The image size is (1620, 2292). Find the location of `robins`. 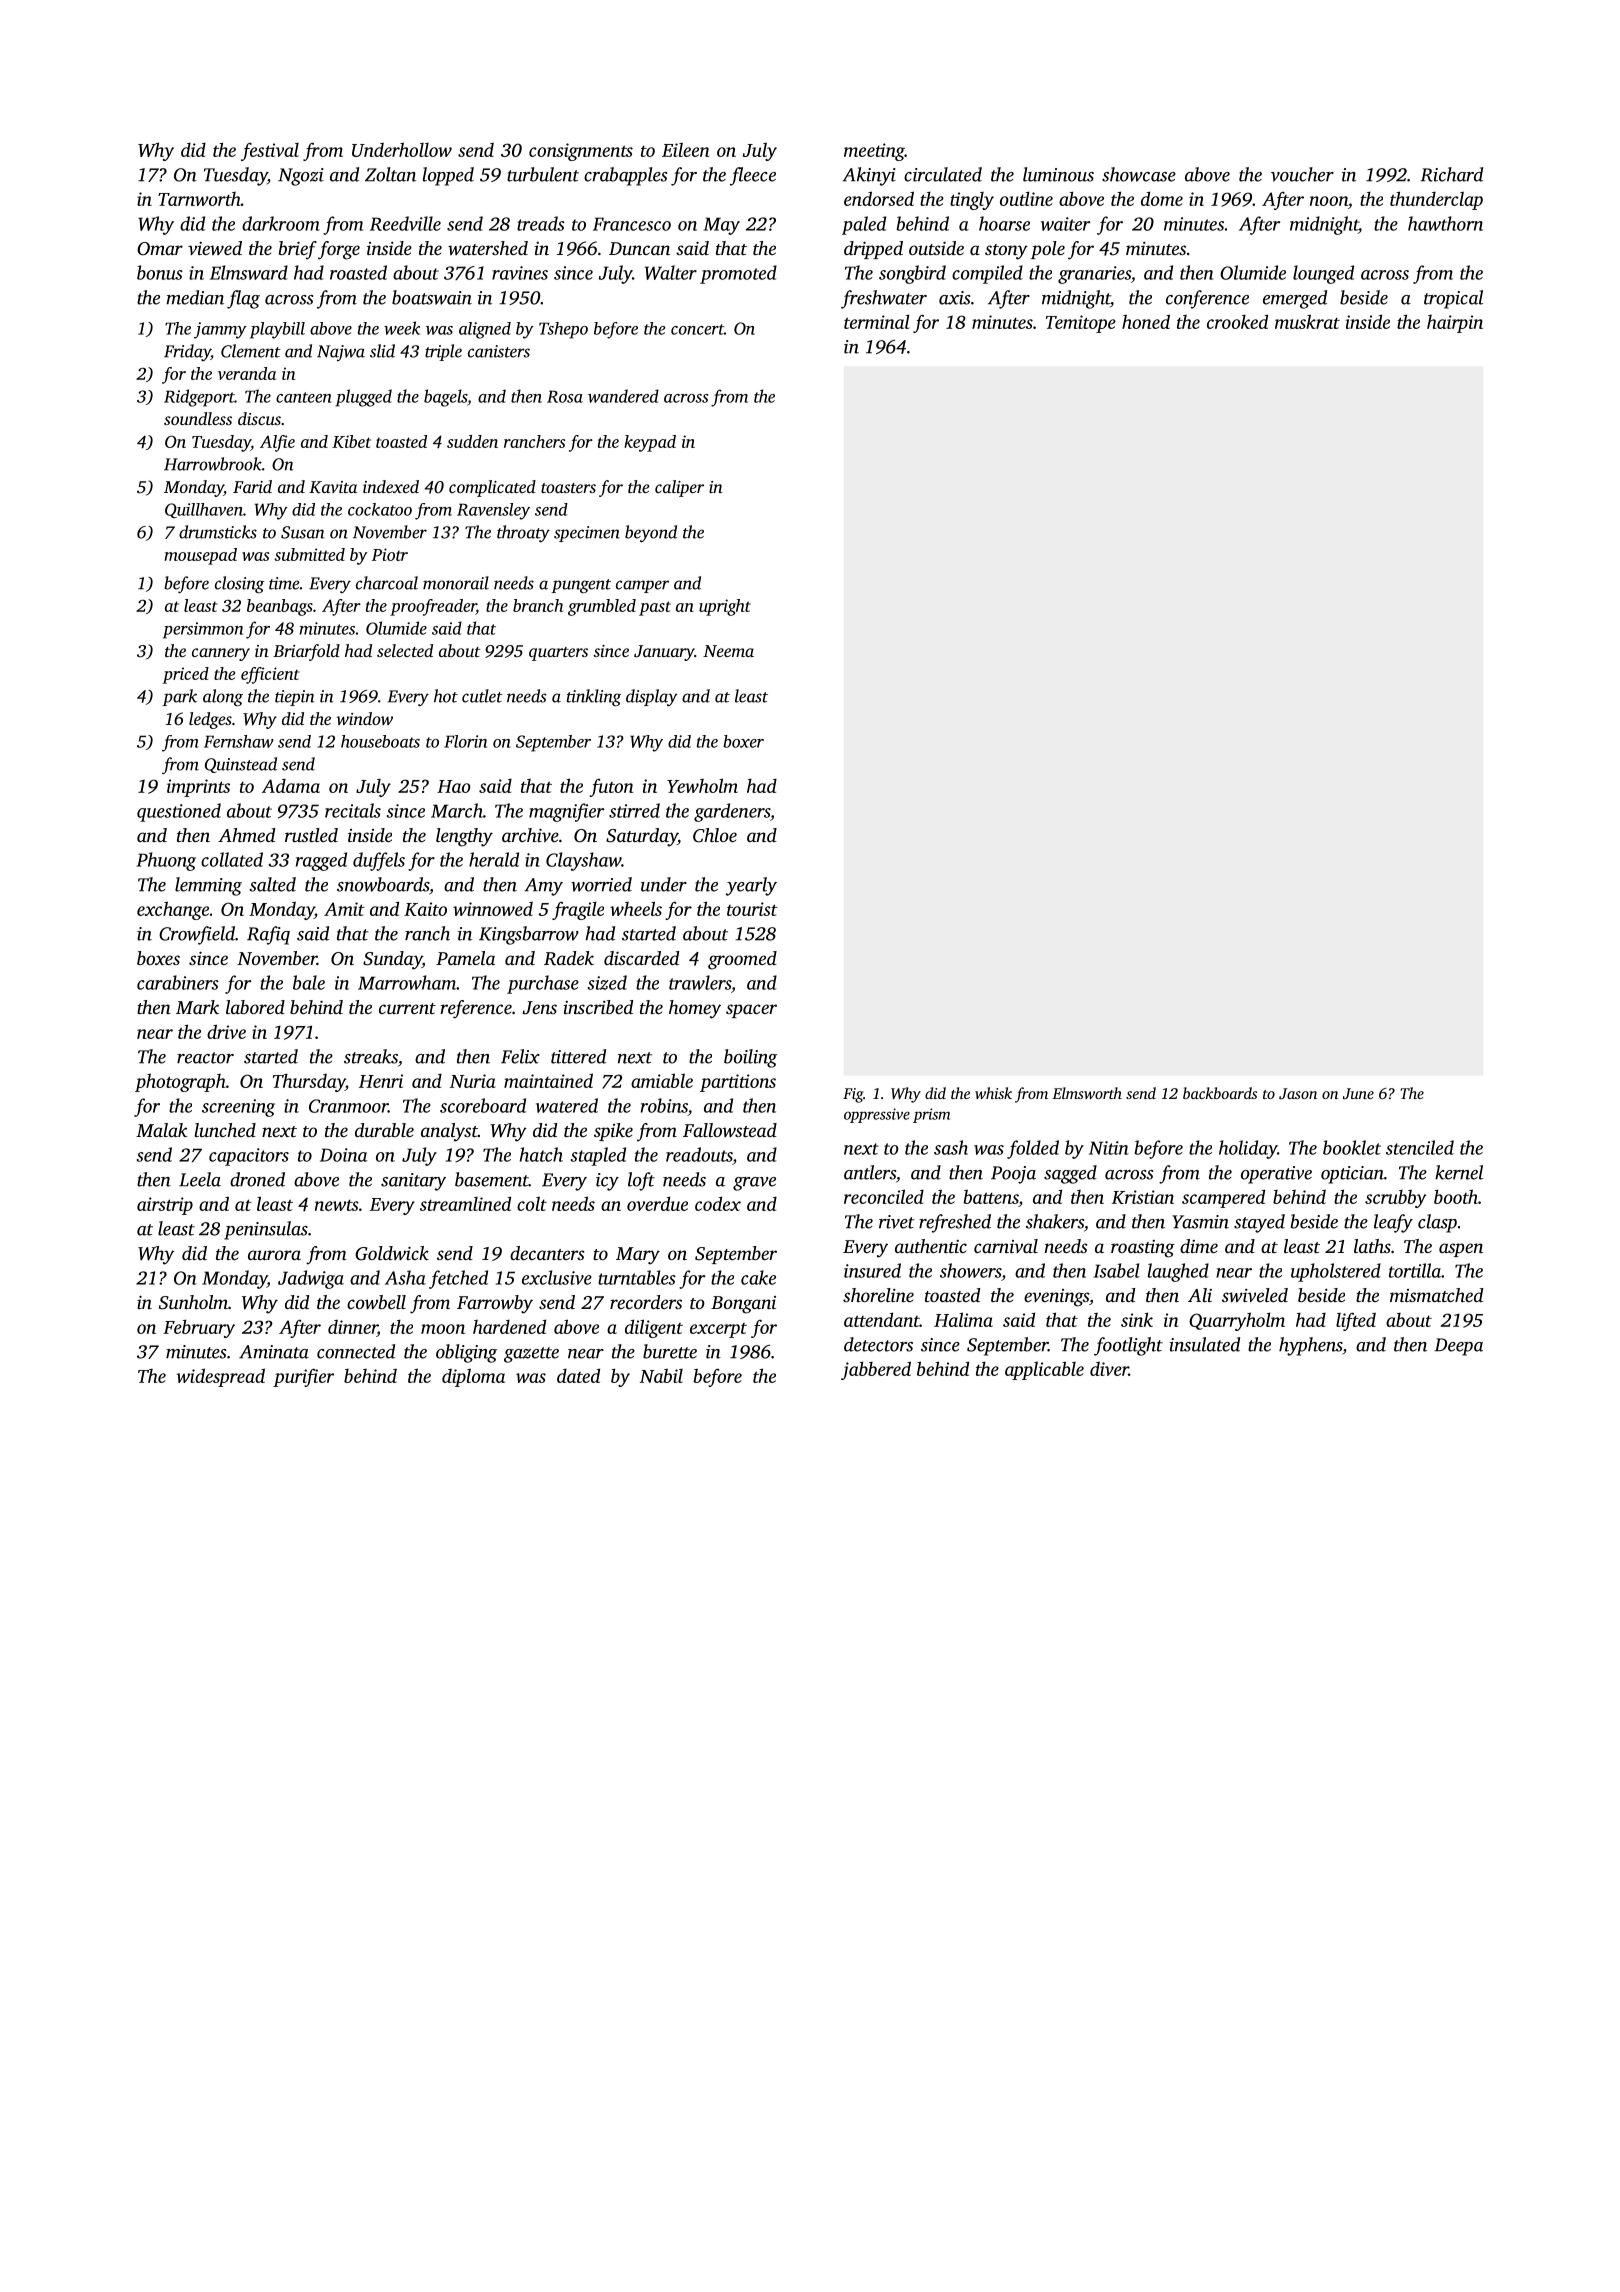

robins is located at coordinates (664, 1105).
